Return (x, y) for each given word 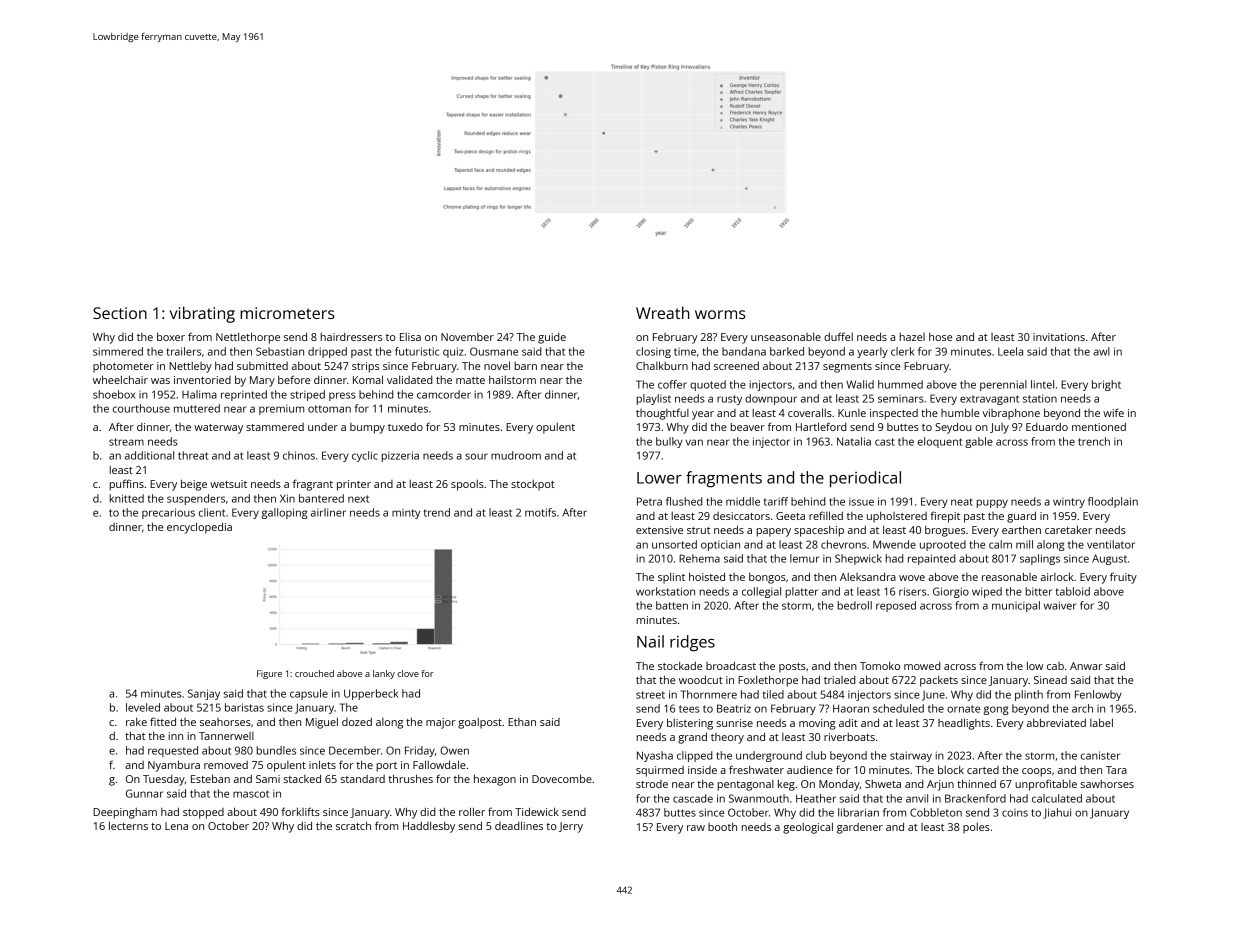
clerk (902, 351)
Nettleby (190, 367)
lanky (384, 674)
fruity (1123, 578)
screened (736, 365)
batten (672, 605)
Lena (176, 826)
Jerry (571, 827)
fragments (724, 479)
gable (979, 442)
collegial (761, 592)
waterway (218, 429)
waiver (1060, 605)
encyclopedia (199, 528)
